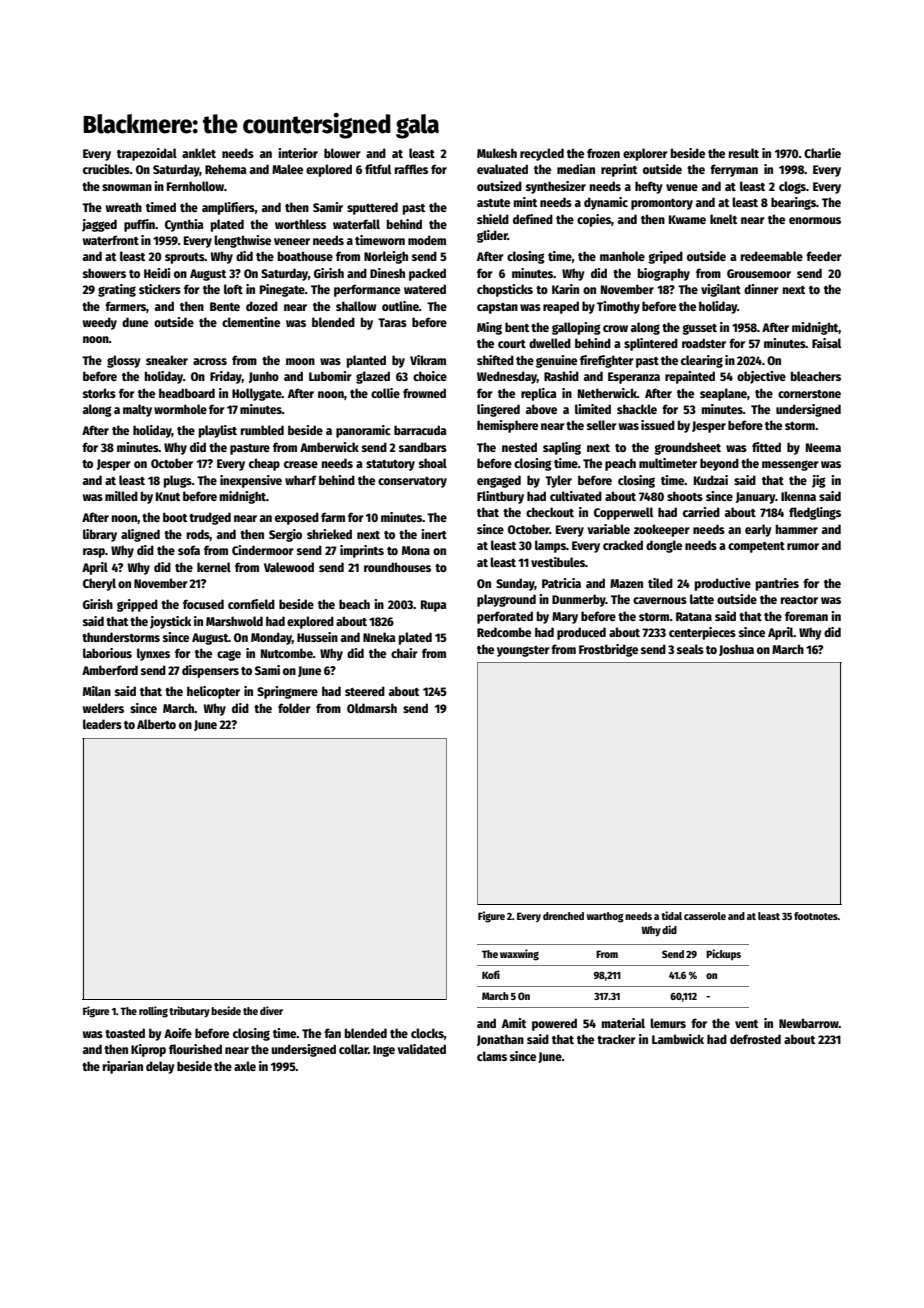 The image size is (924, 1308). What do you see at coordinates (579, 600) in the document?
I see `Dunmerby` at bounding box center [579, 600].
